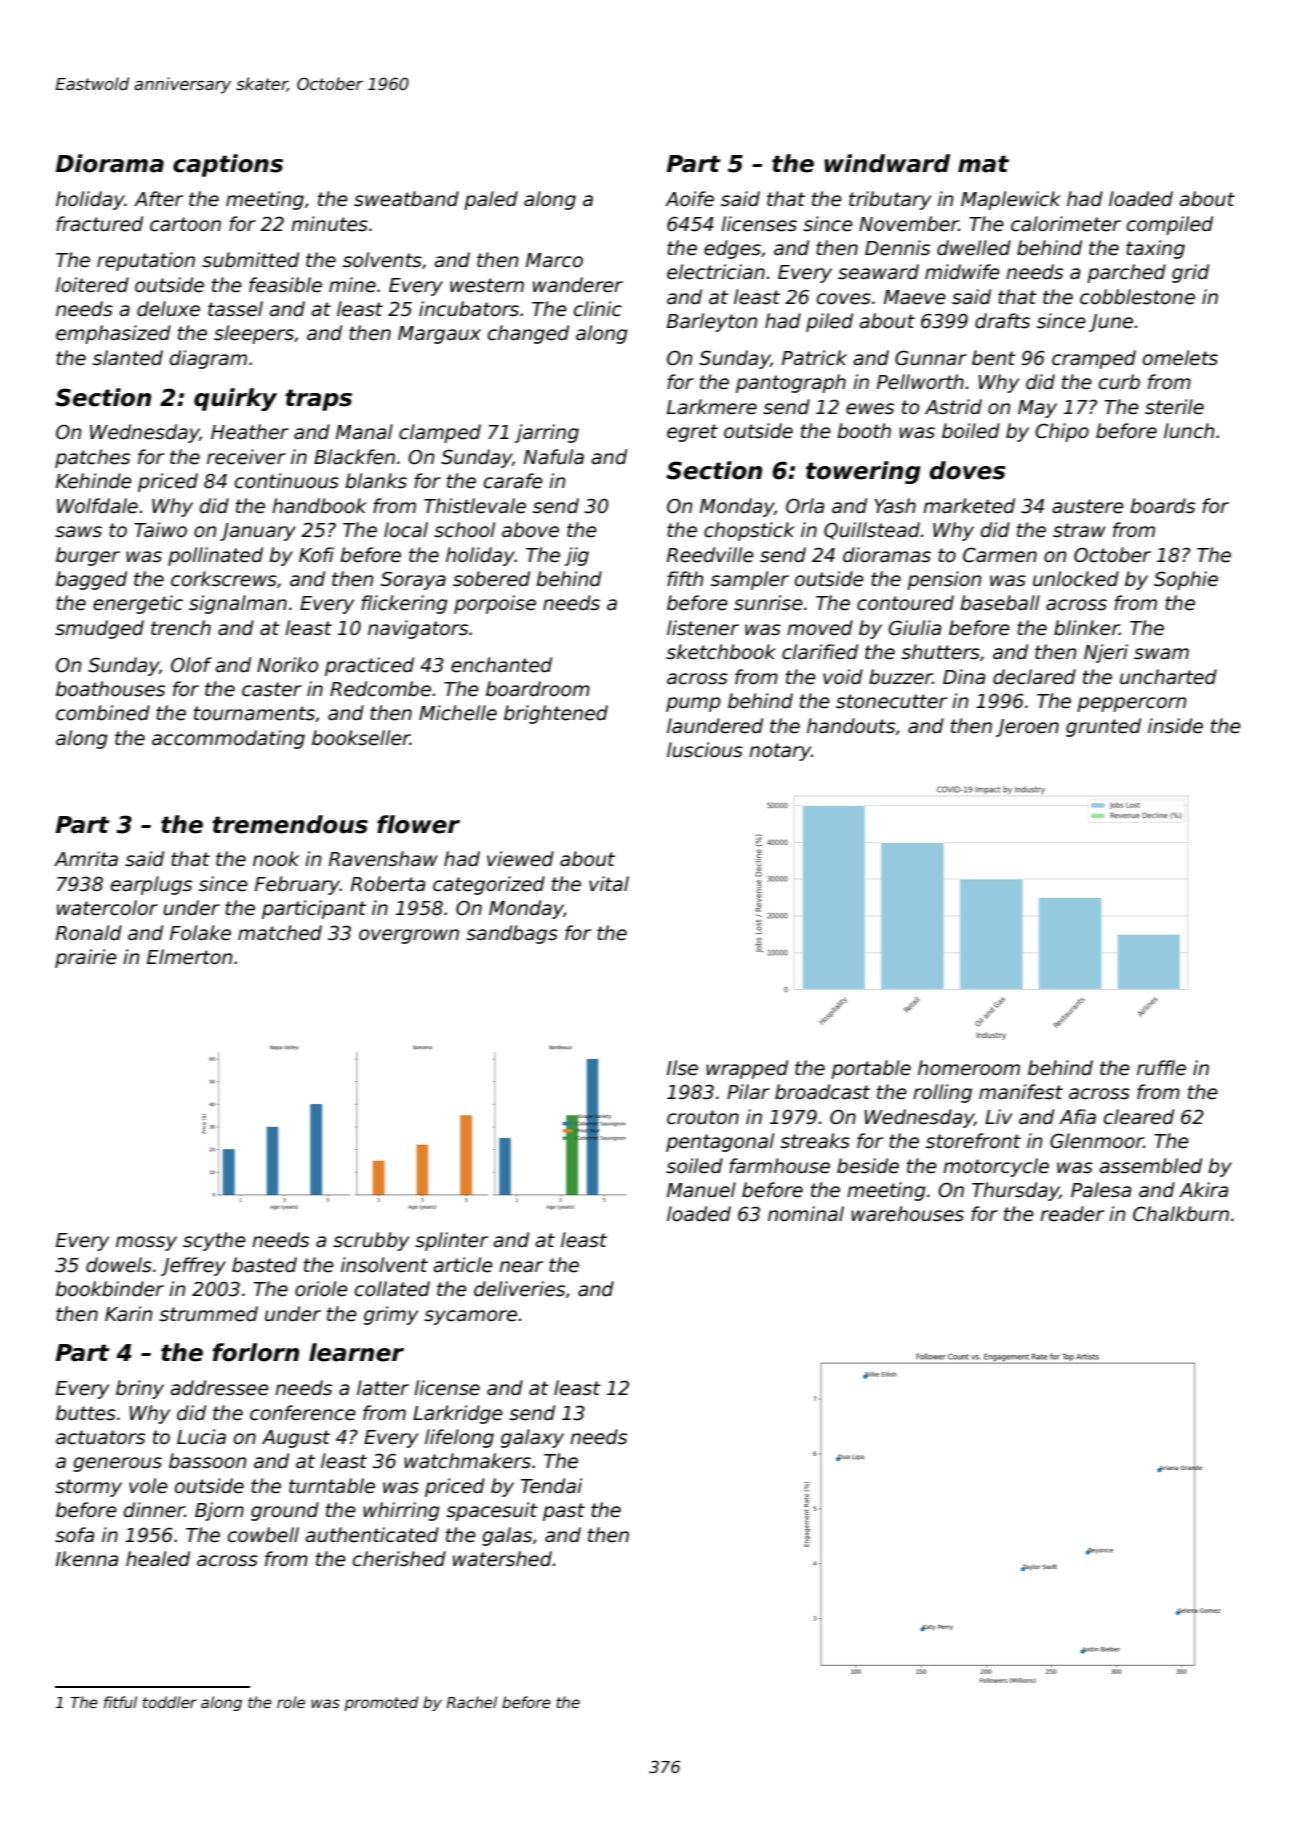 The image size is (1299, 1837). I want to click on Maplewick, so click(1011, 200).
